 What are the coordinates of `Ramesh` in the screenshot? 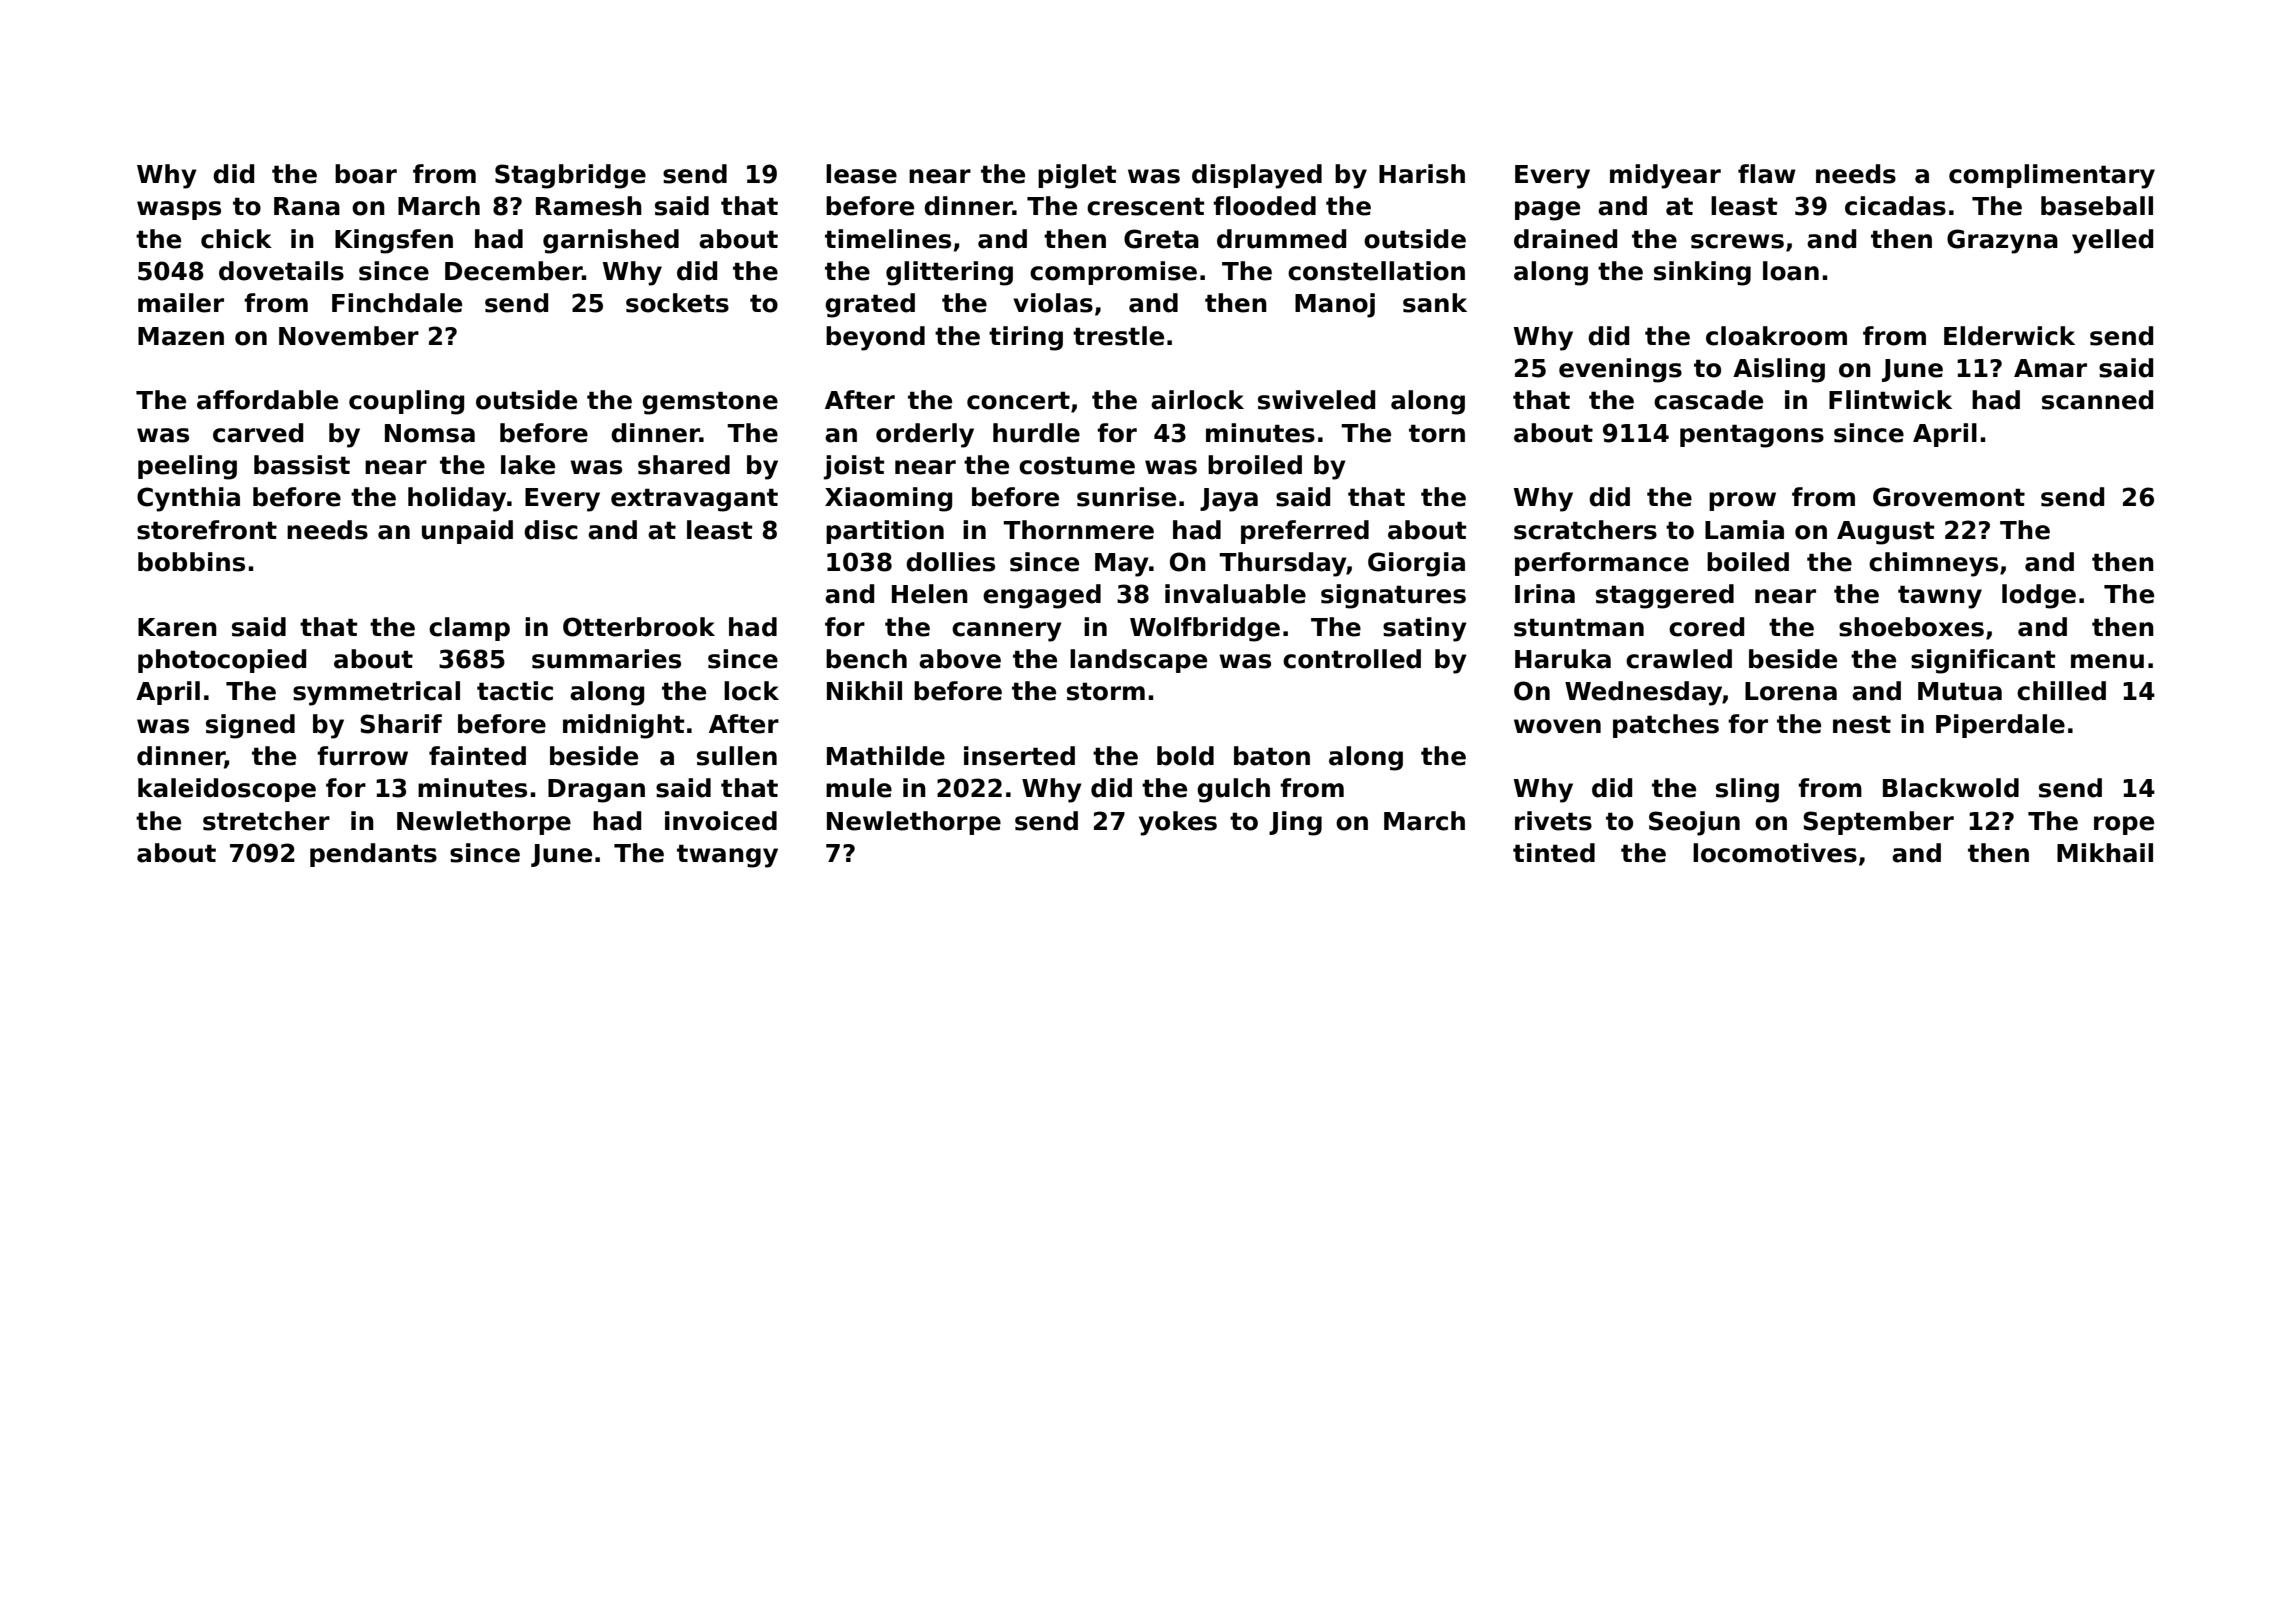 It's located at (589, 206).
